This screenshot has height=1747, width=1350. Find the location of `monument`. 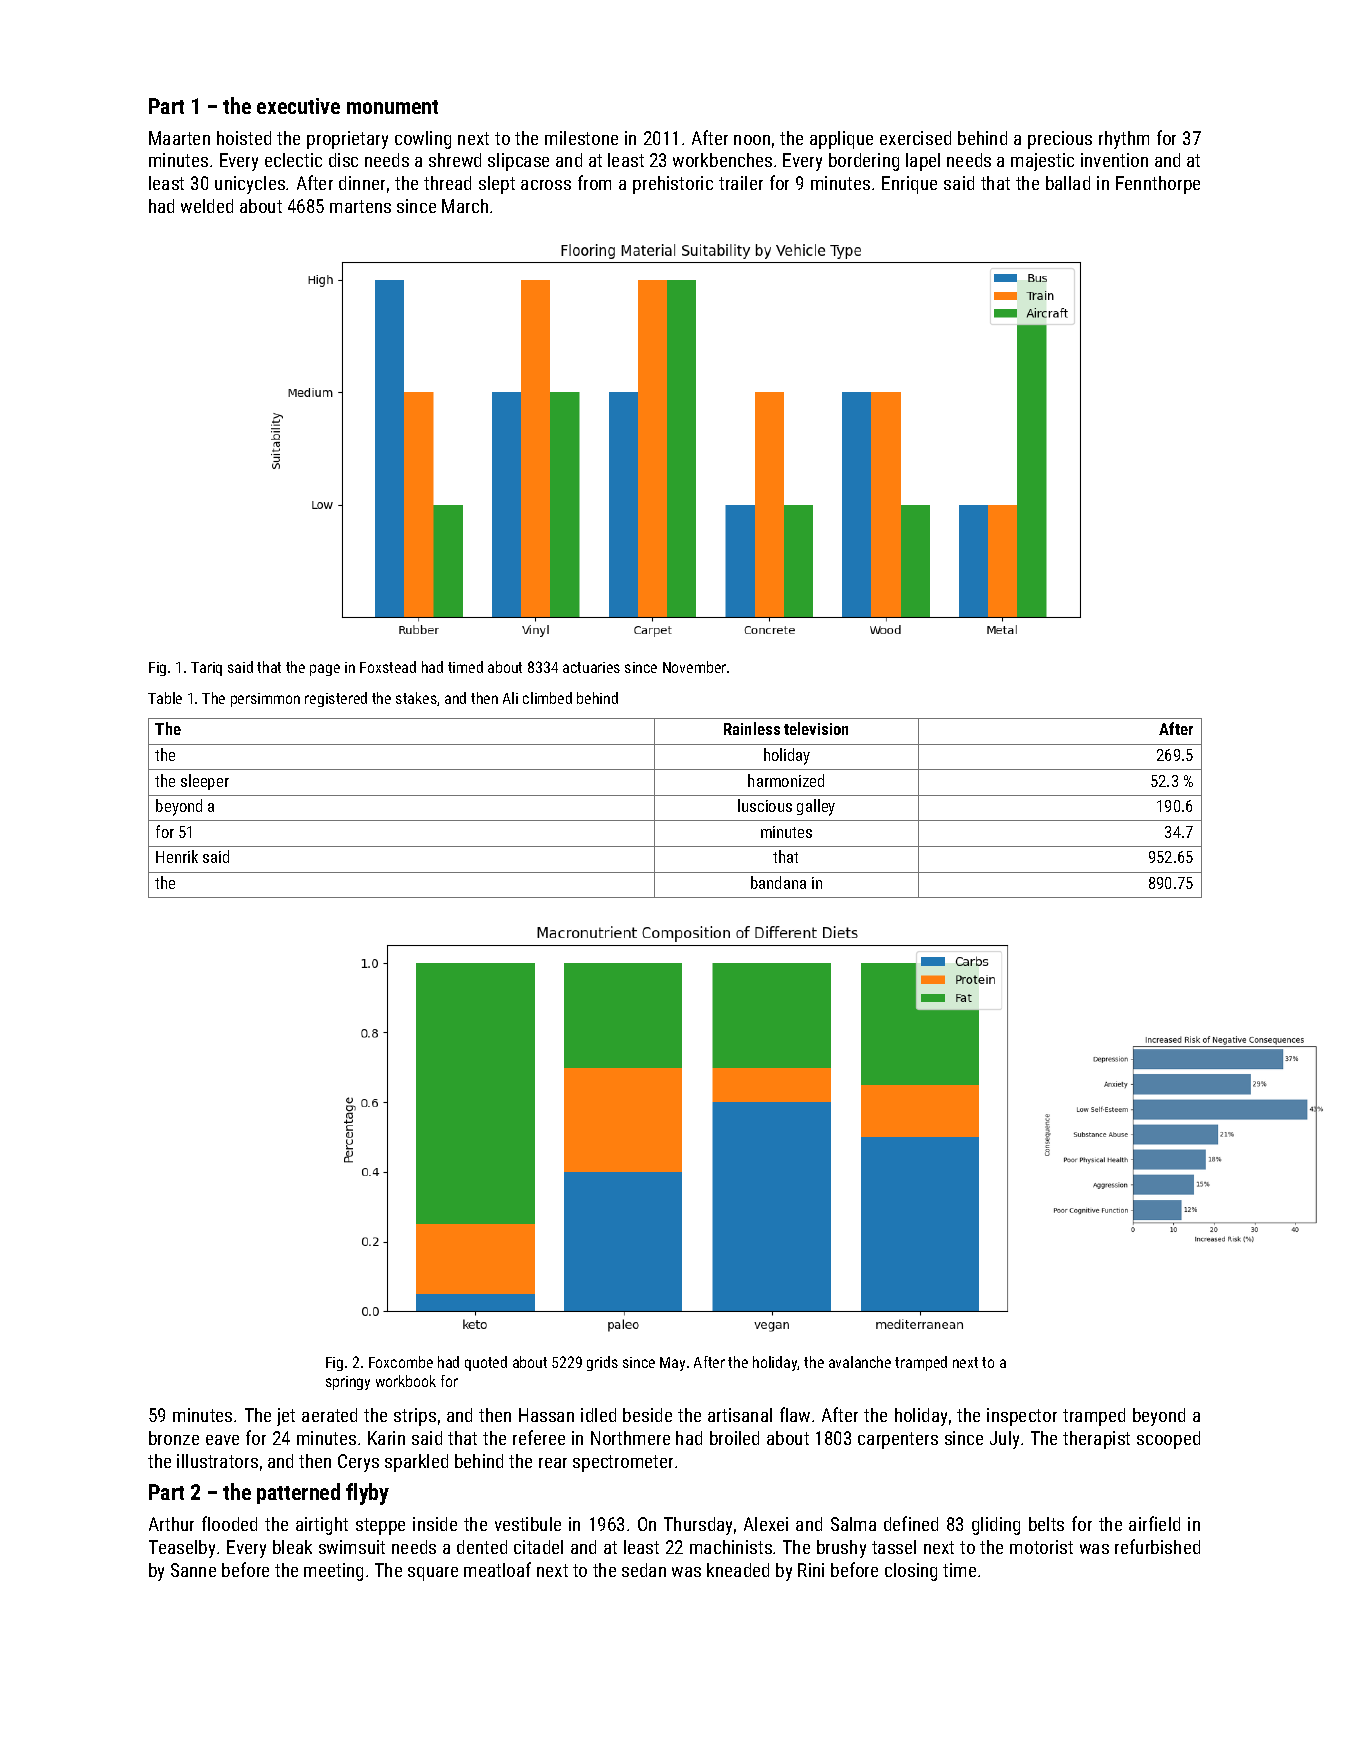

monument is located at coordinates (392, 107).
